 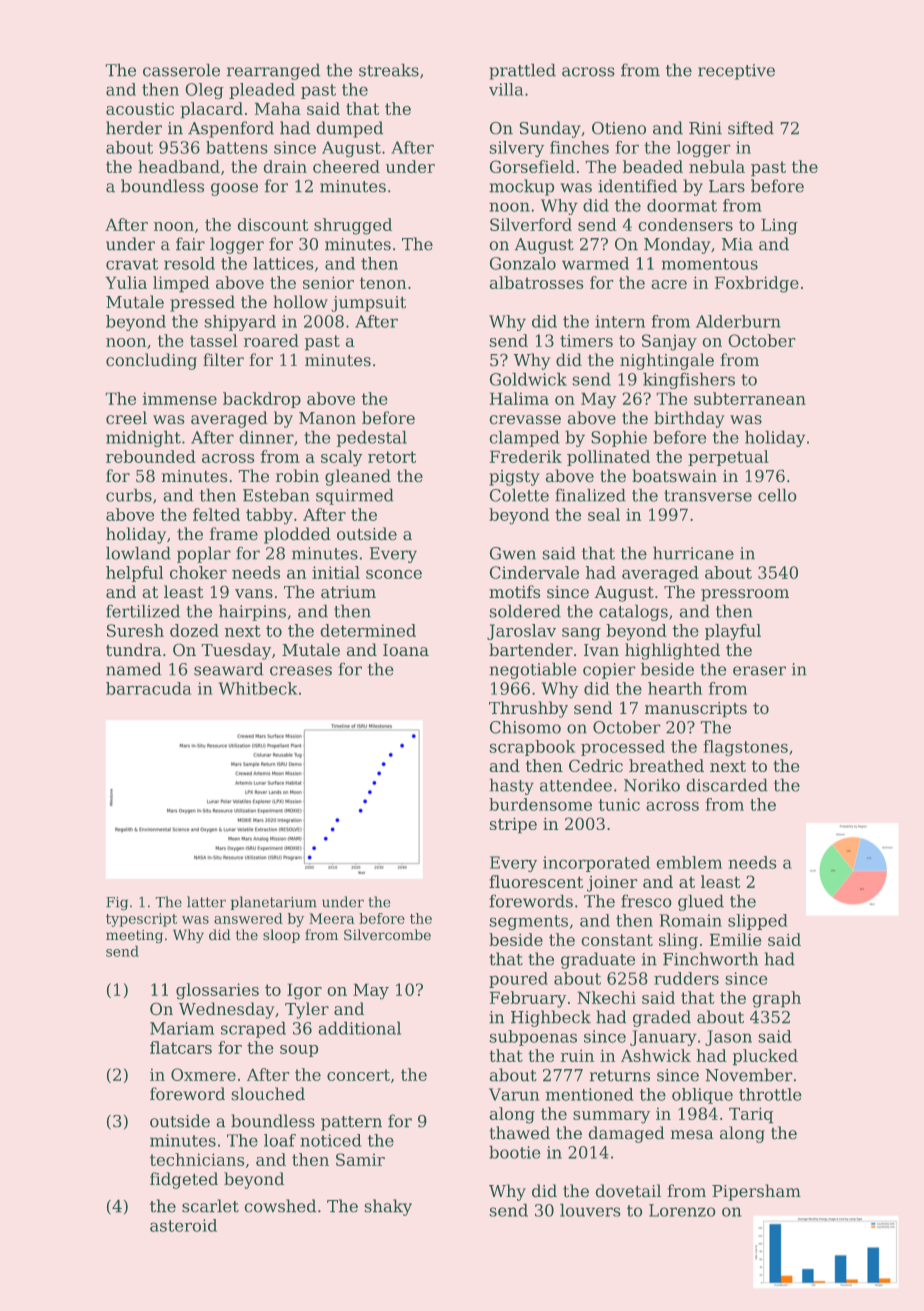 I want to click on albatrosses, so click(x=536, y=282).
